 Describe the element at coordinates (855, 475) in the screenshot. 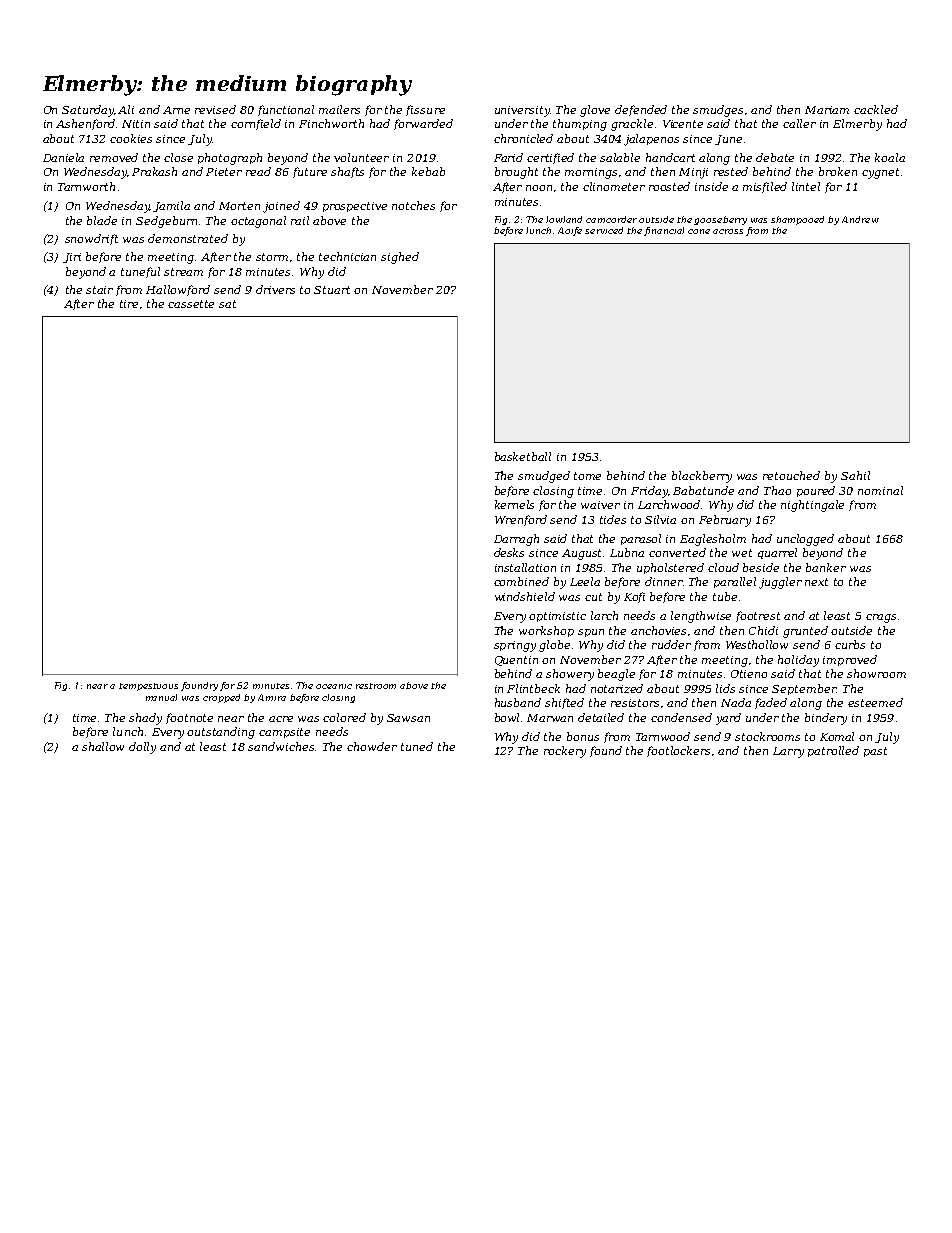

I see `Sahil` at that location.
